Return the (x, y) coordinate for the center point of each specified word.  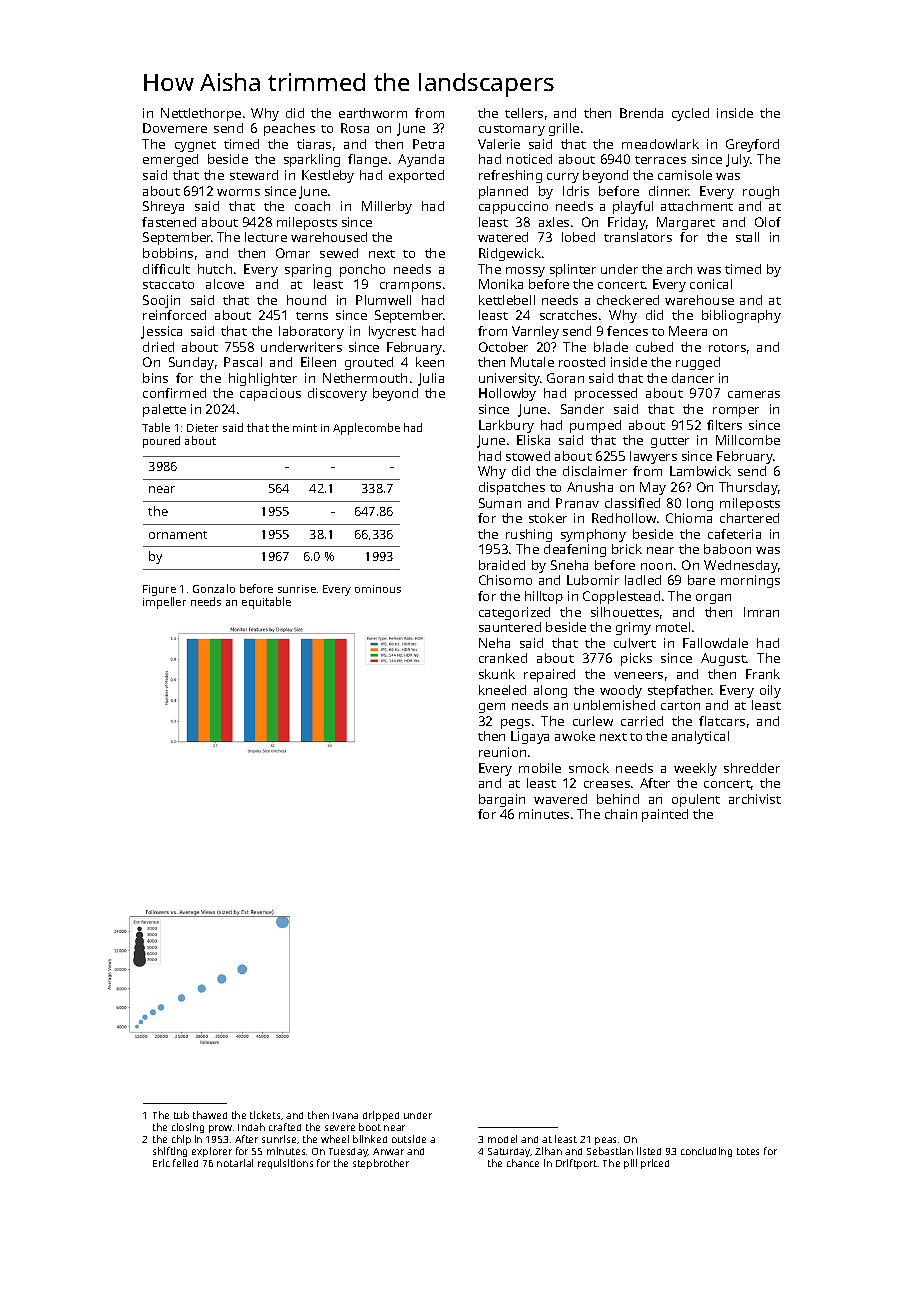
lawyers (653, 457)
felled (185, 1163)
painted (665, 815)
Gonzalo (214, 588)
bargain (502, 800)
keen (430, 362)
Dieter (202, 428)
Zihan (548, 1151)
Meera (688, 331)
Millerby (387, 207)
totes (748, 1151)
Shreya (163, 207)
